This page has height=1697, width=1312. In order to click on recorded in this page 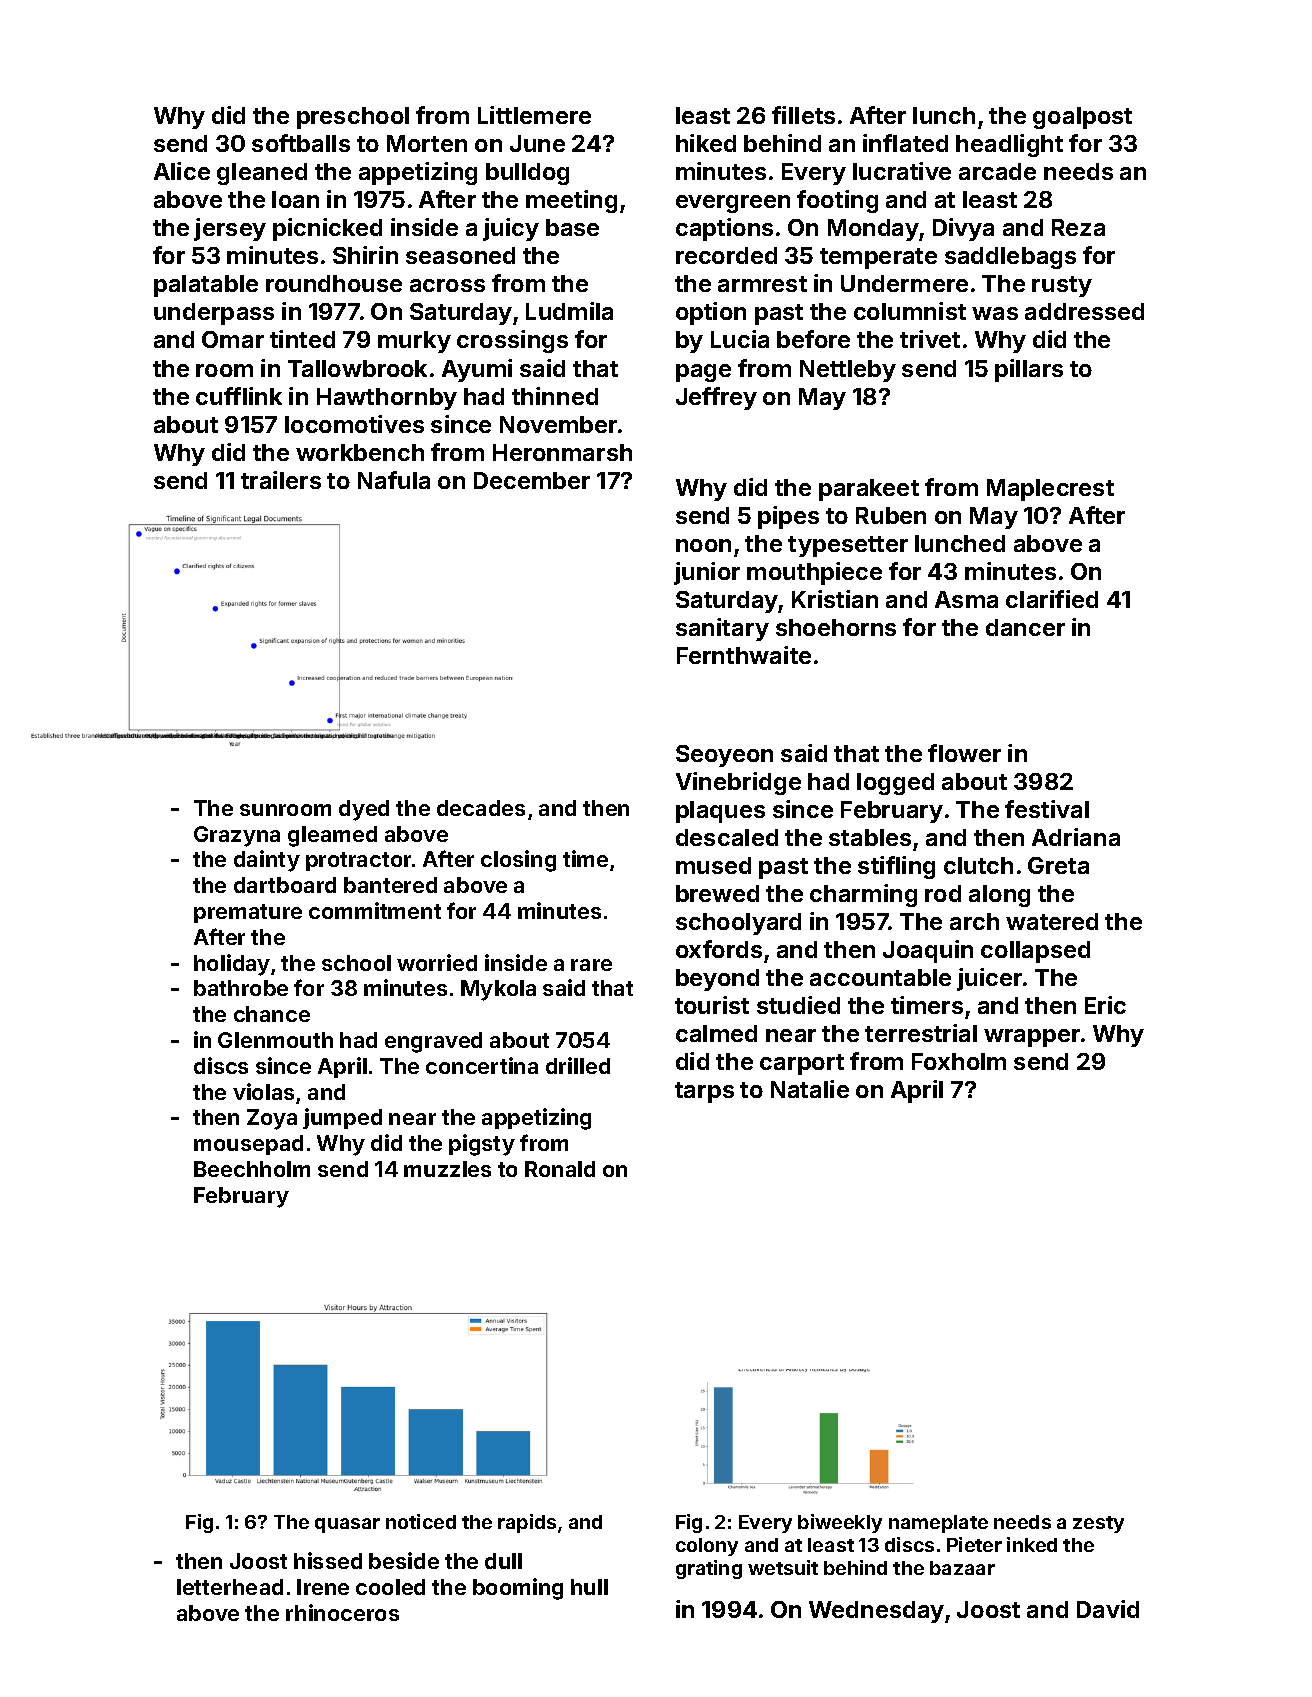, I will do `click(726, 255)`.
